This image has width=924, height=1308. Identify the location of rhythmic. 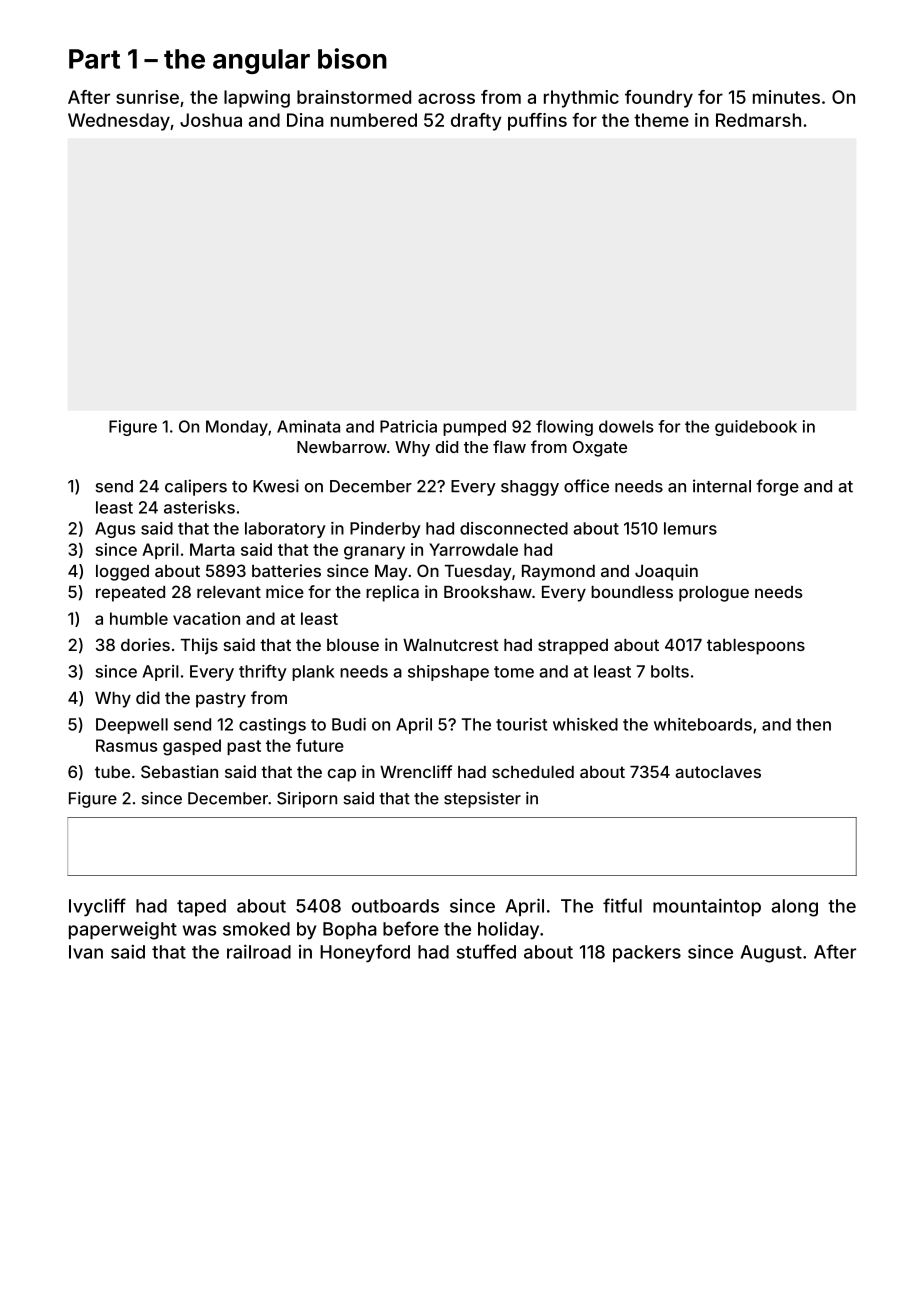
(581, 99).
